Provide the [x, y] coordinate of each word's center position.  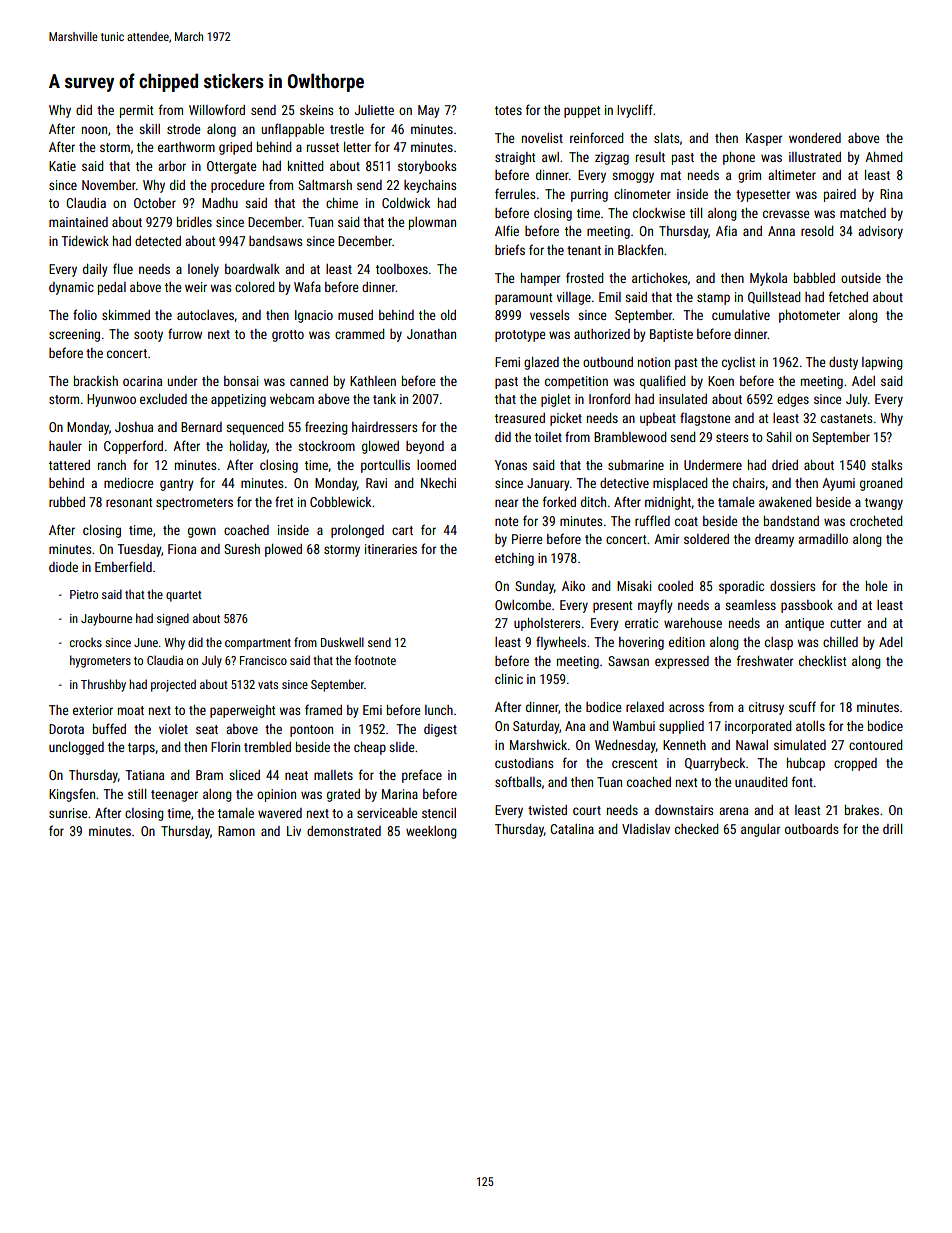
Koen [721, 381]
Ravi [376, 483]
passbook [807, 606]
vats [268, 685]
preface [422, 776]
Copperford [133, 447]
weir [196, 287]
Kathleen [373, 381]
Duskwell [342, 642]
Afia [726, 230]
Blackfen [640, 249]
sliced [244, 775]
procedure [237, 186]
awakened [785, 502]
